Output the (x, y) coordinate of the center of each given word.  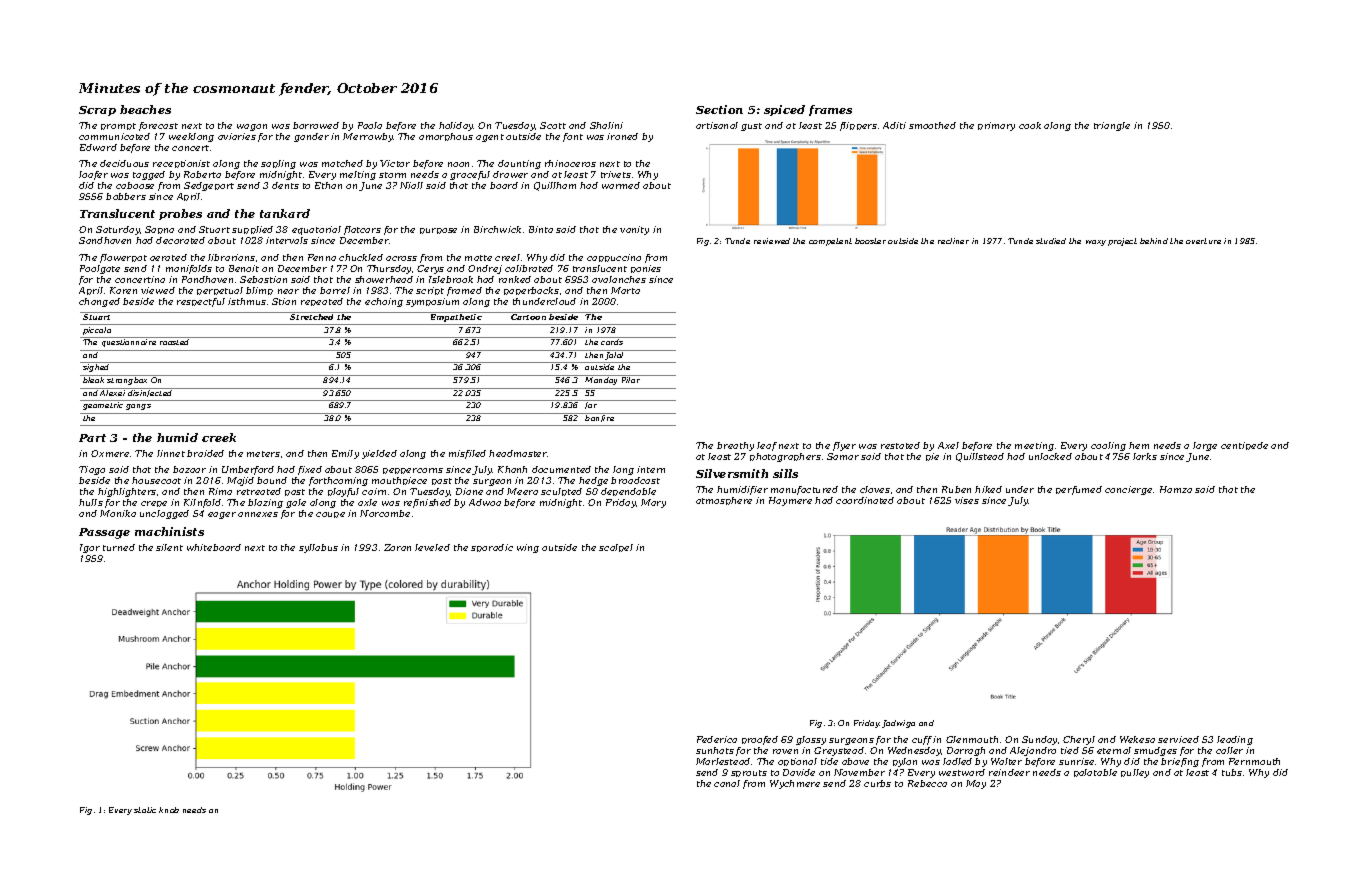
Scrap (97, 111)
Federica (717, 739)
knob (169, 810)
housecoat (156, 480)
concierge (1128, 490)
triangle (1112, 126)
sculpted (561, 492)
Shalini (606, 125)
